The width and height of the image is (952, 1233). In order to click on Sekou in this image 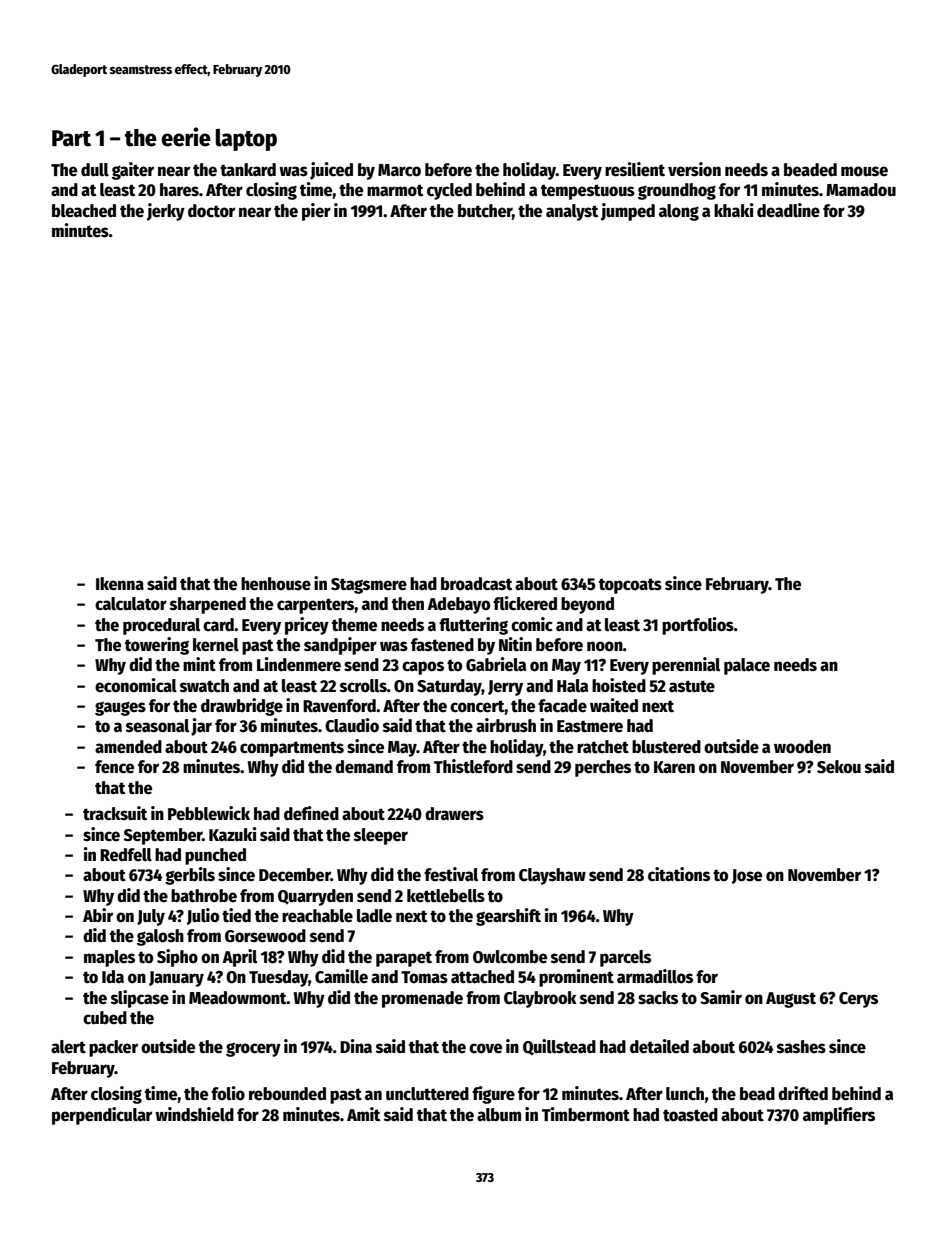, I will do `click(839, 767)`.
